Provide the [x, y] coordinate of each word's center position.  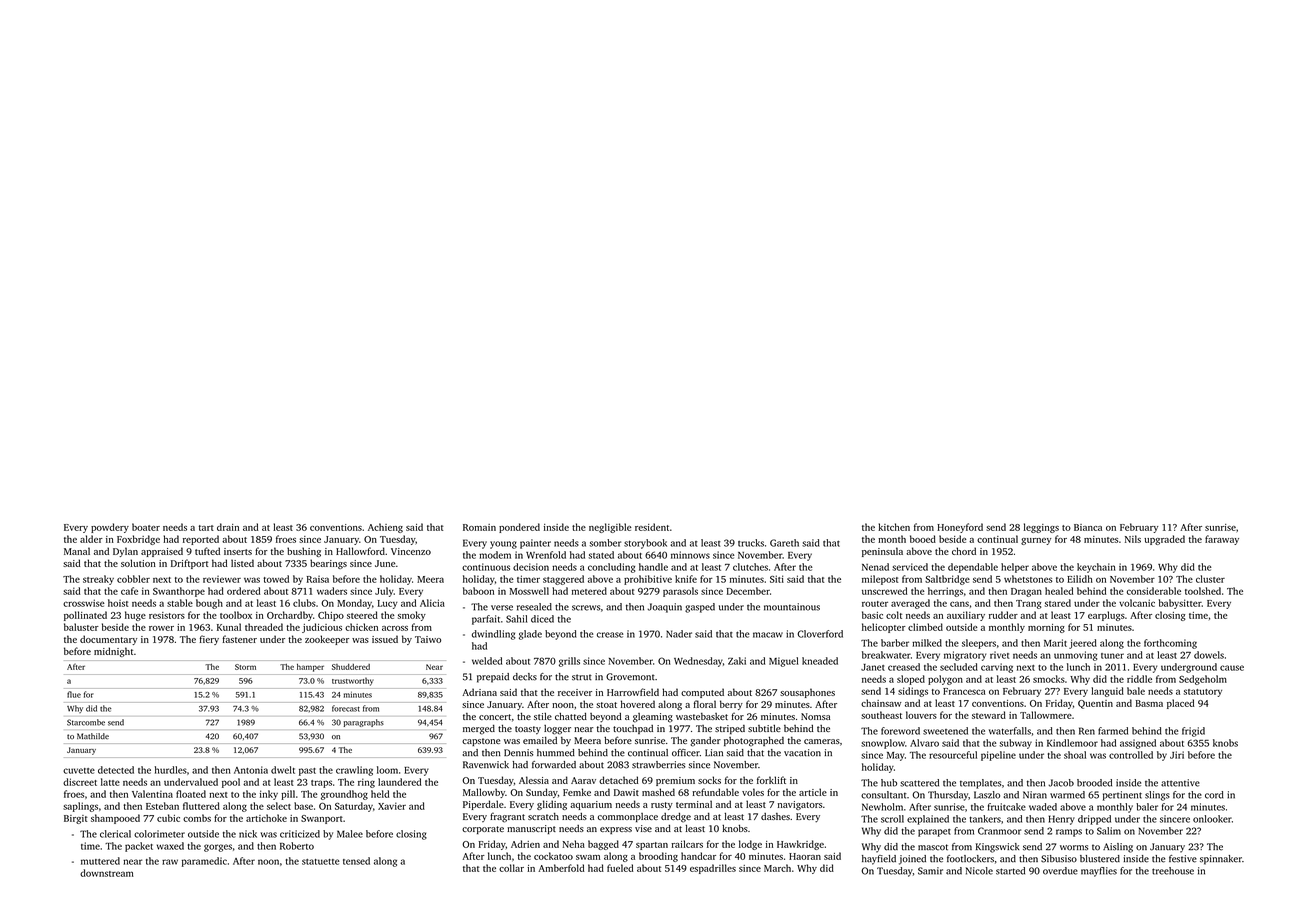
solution [138, 563]
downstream [107, 873]
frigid [1193, 732]
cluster [1210, 579]
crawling [354, 771]
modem [495, 555]
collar [511, 868]
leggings [1041, 528]
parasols [680, 592]
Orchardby [290, 616]
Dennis [518, 753]
